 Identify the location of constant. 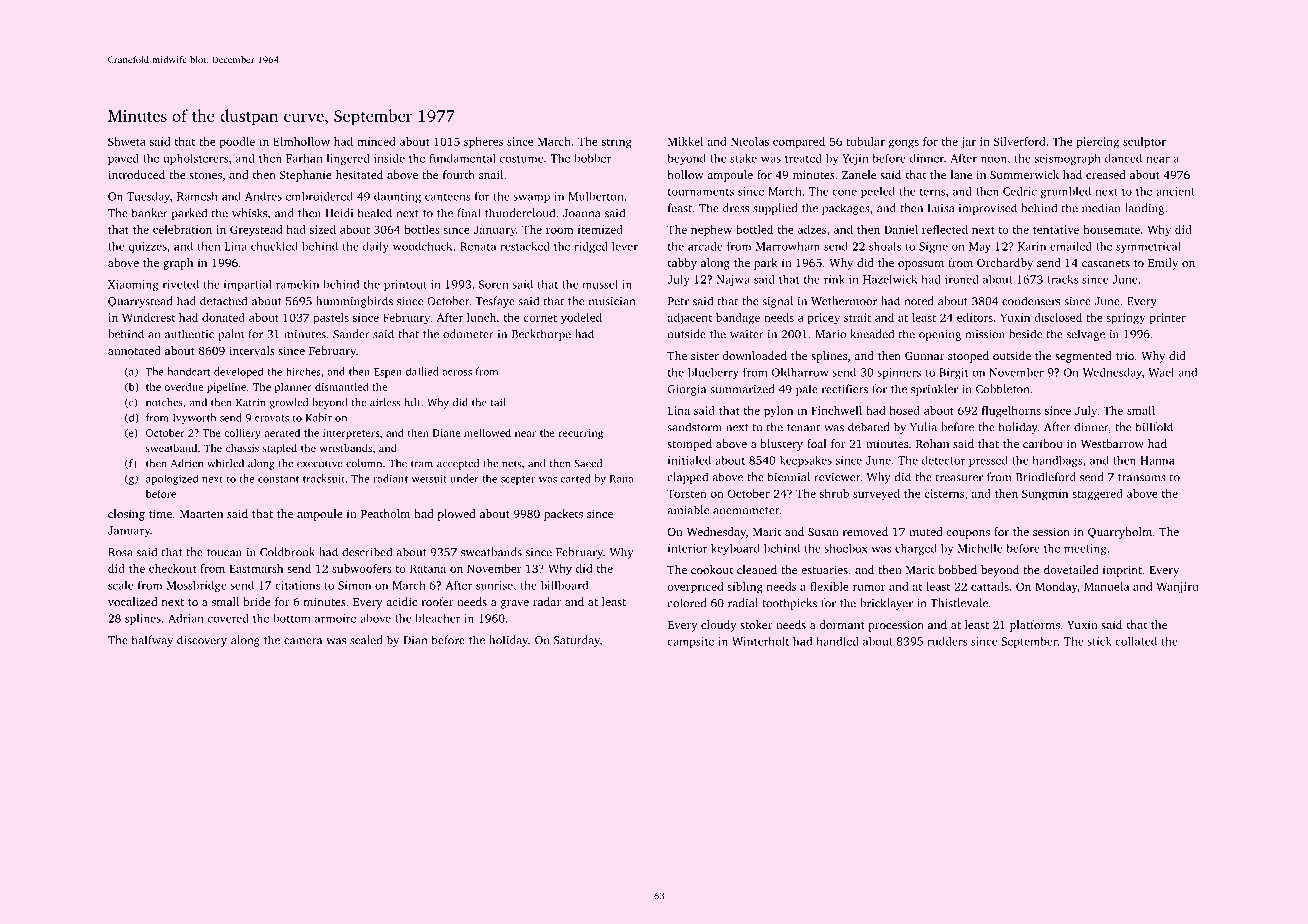
(278, 479).
